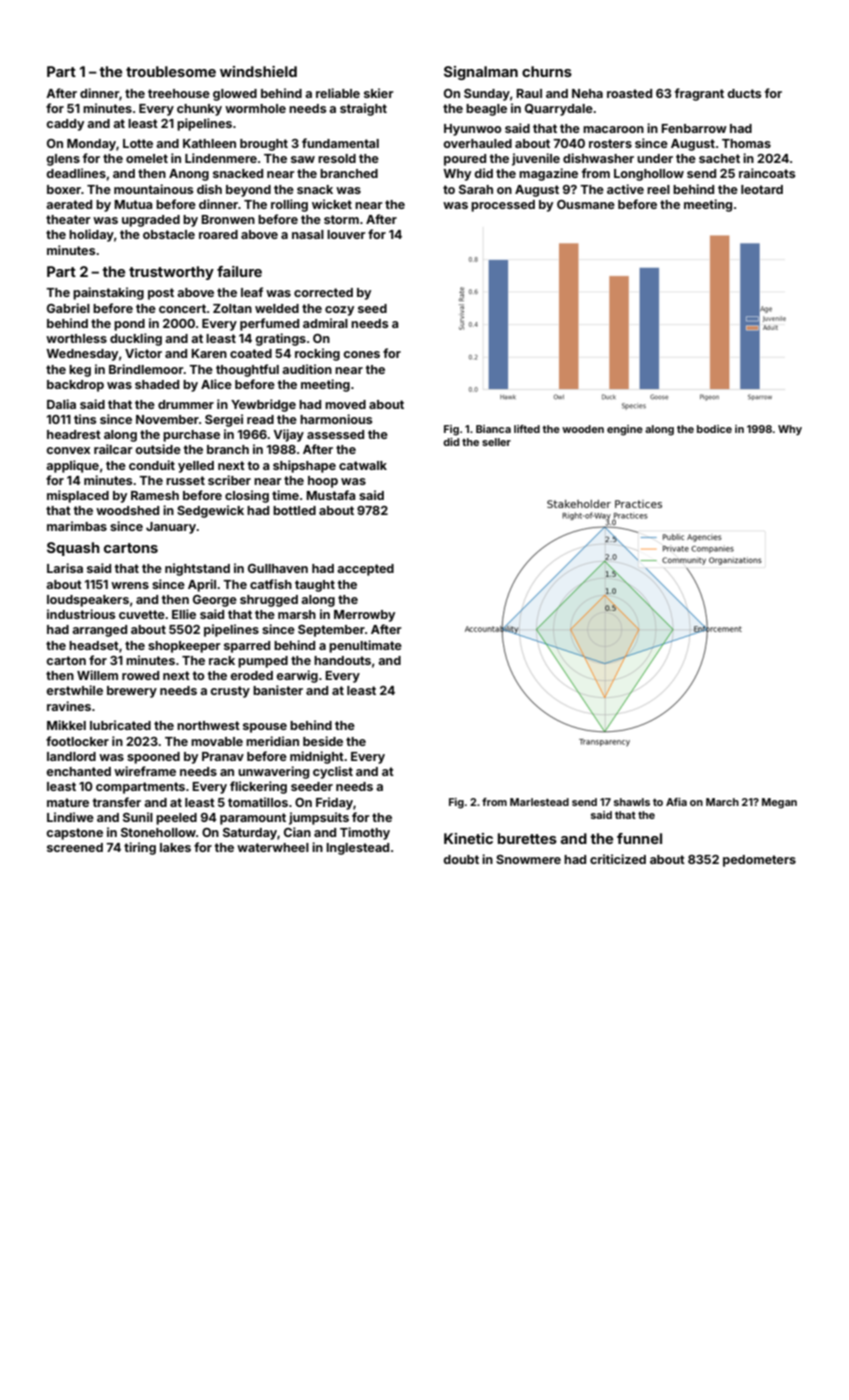 Image resolution: width=849 pixels, height=1400 pixels. I want to click on accepted, so click(365, 570).
